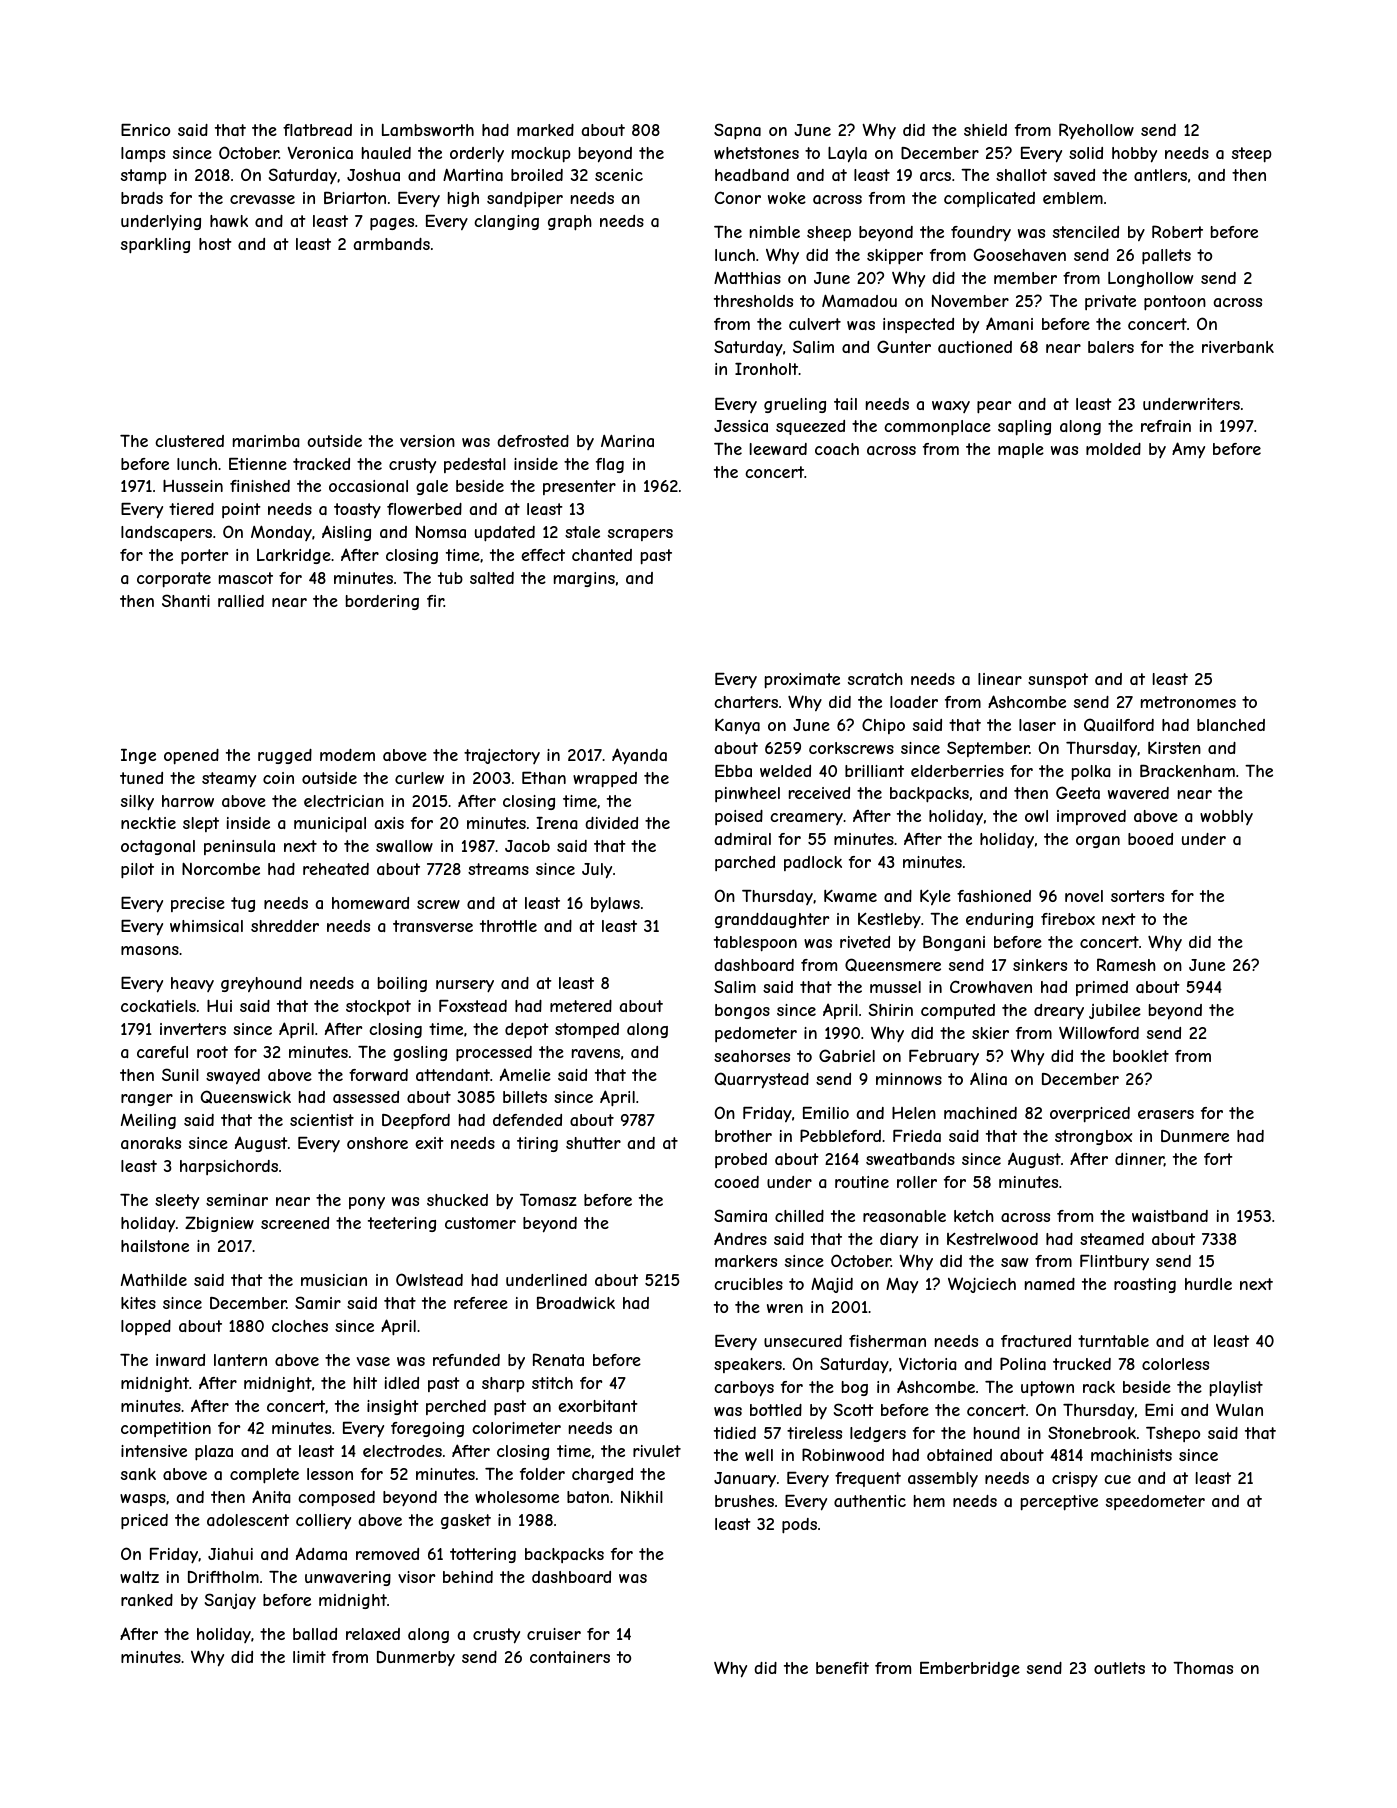  I want to click on containers, so click(570, 1657).
